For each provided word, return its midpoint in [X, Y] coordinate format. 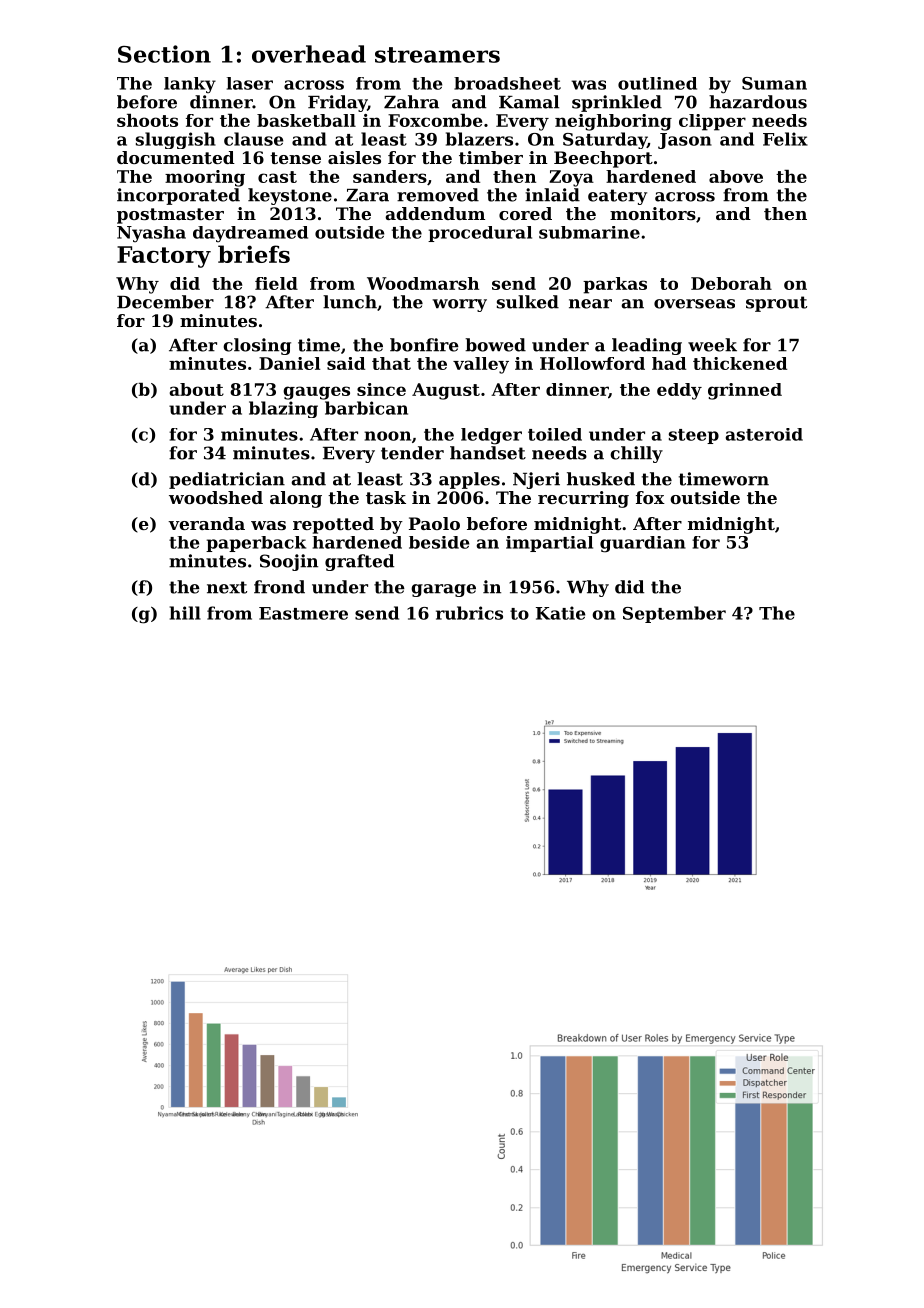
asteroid [764, 434]
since [381, 389]
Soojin [289, 562]
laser [250, 83]
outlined [657, 83]
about [197, 389]
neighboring [613, 122]
